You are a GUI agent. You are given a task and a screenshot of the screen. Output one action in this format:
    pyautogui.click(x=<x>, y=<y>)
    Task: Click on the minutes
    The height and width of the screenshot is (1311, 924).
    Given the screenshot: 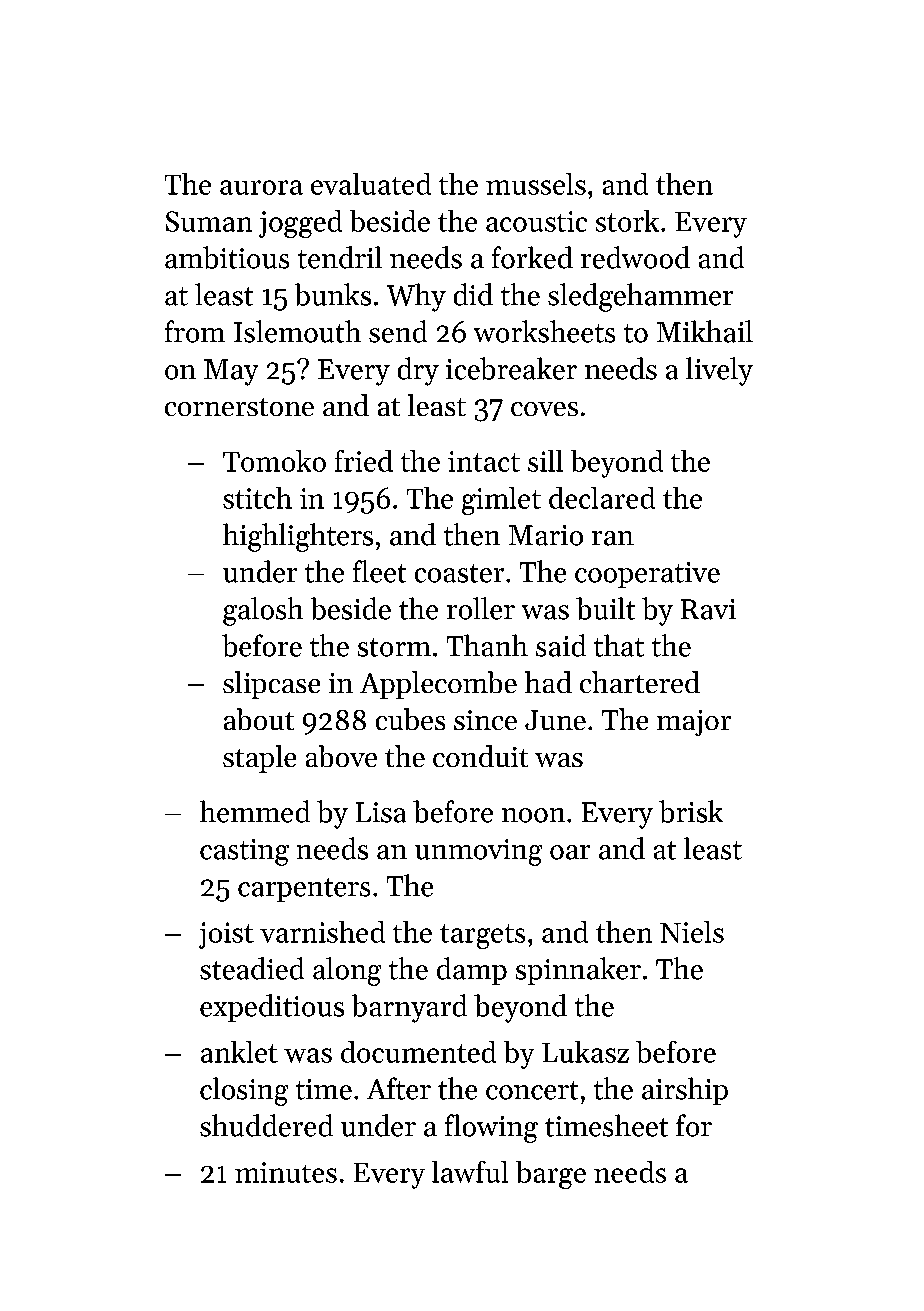 What is the action you would take?
    pyautogui.click(x=286, y=1172)
